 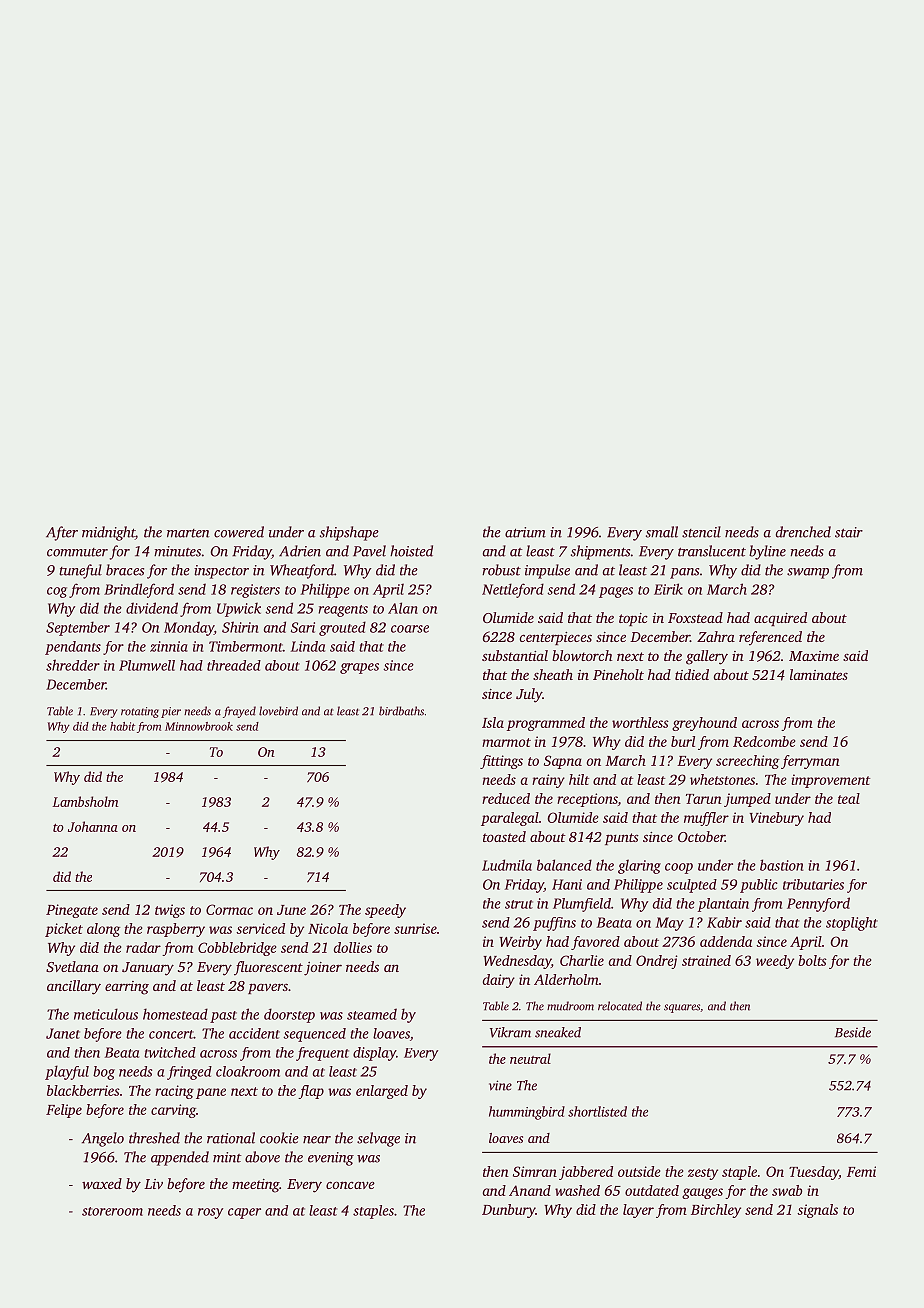 I want to click on shipshape, so click(x=349, y=533).
